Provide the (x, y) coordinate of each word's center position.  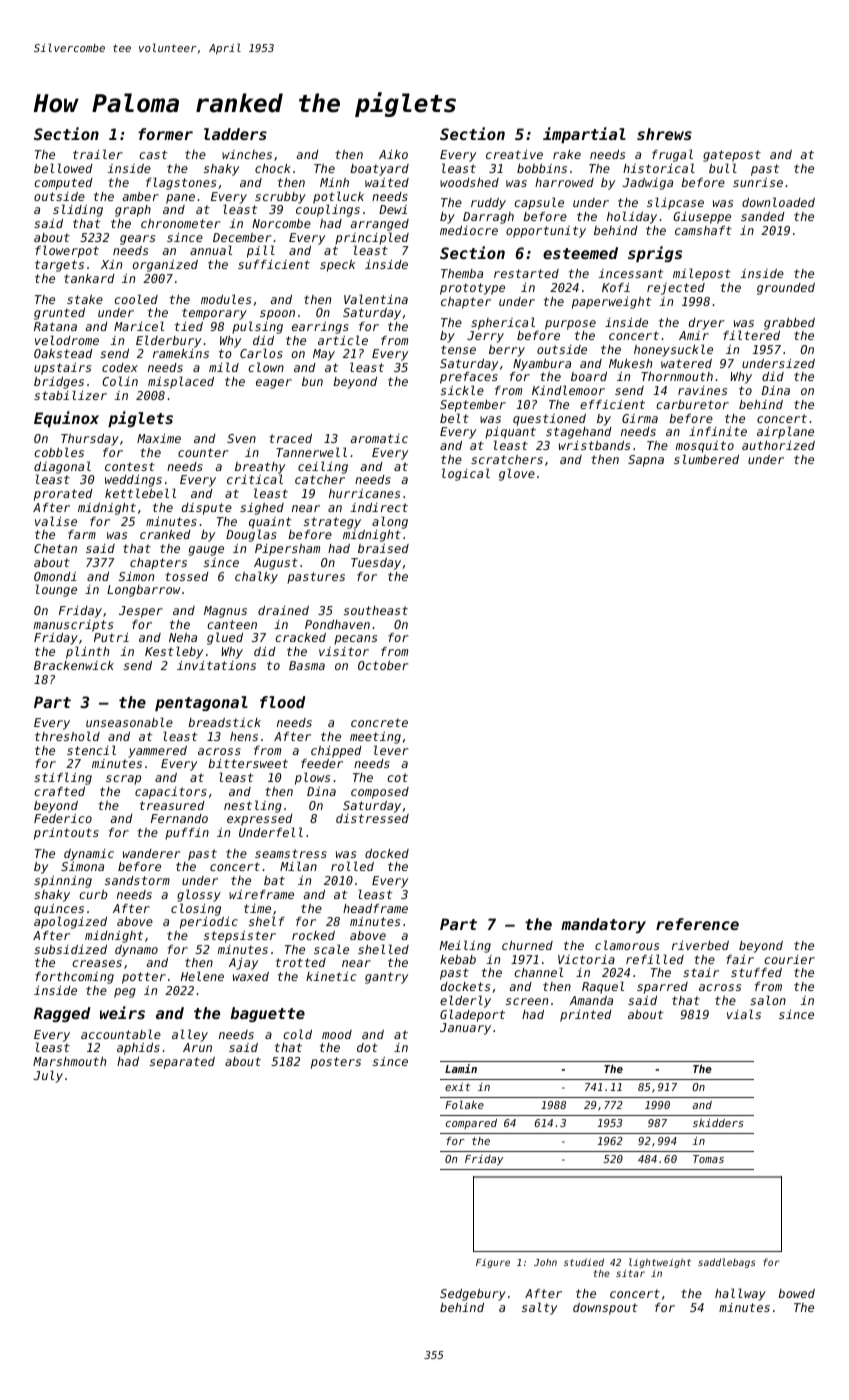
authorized (778, 445)
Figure (493, 1263)
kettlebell (140, 493)
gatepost (732, 156)
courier (789, 959)
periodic (209, 923)
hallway (740, 1294)
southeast (376, 610)
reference (697, 924)
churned (527, 945)
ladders (235, 134)
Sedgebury (473, 1295)
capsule (539, 203)
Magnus (225, 612)
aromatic (379, 438)
